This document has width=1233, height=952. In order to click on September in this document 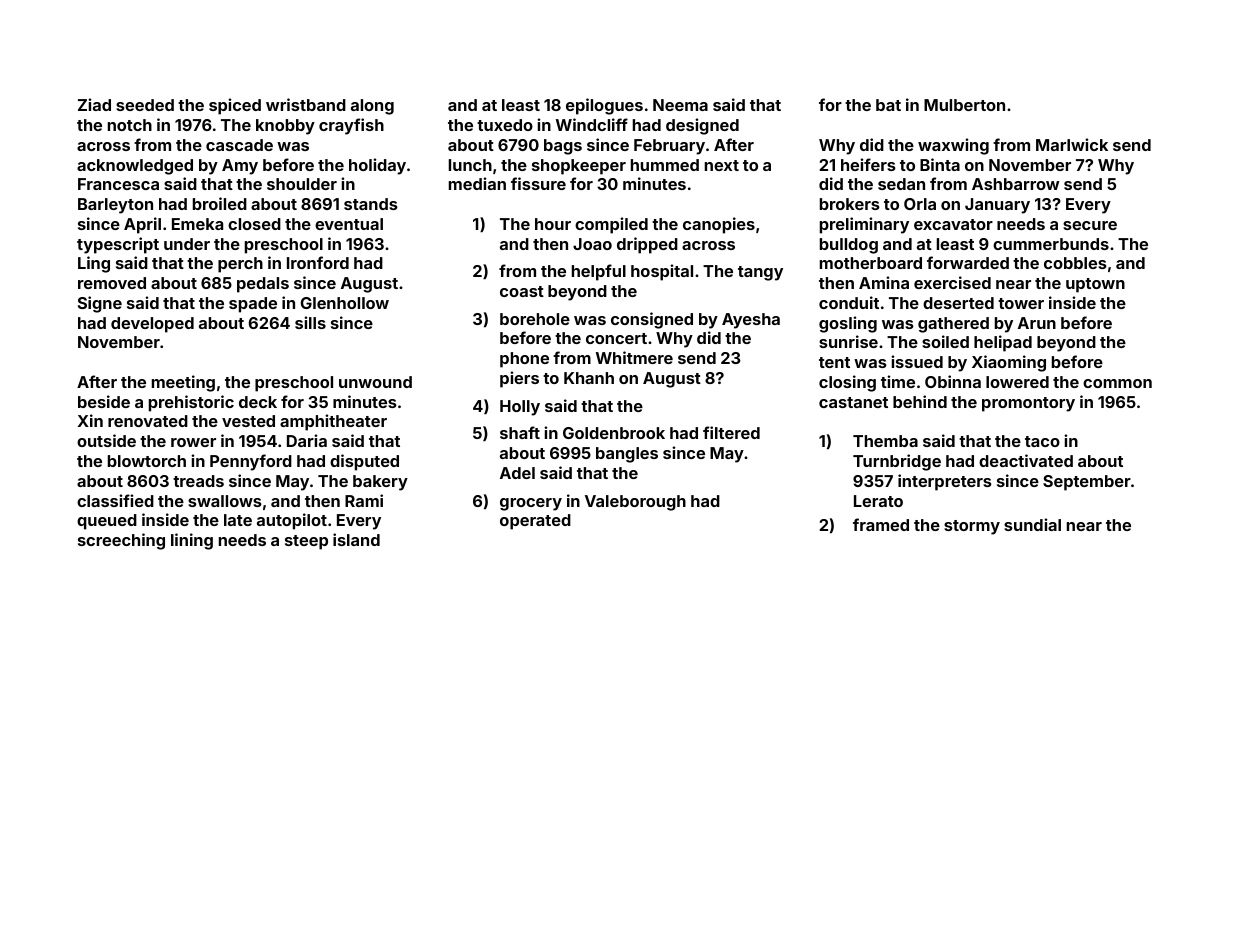, I will do `click(1087, 483)`.
